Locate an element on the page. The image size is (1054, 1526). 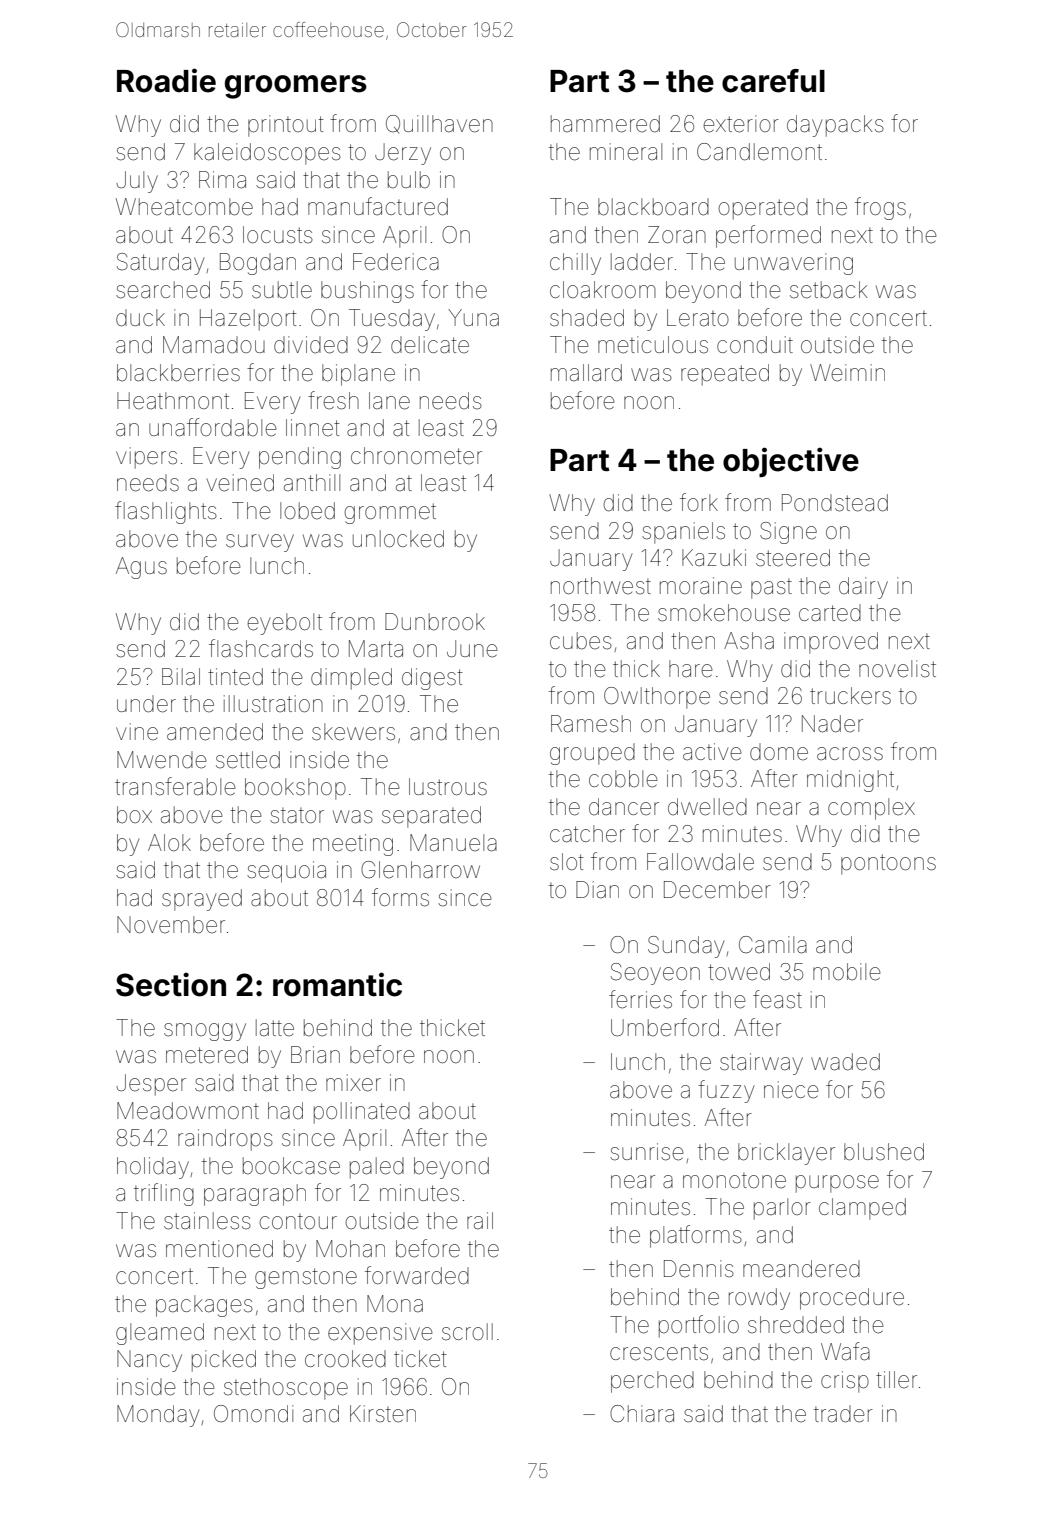
careful is located at coordinates (773, 81).
